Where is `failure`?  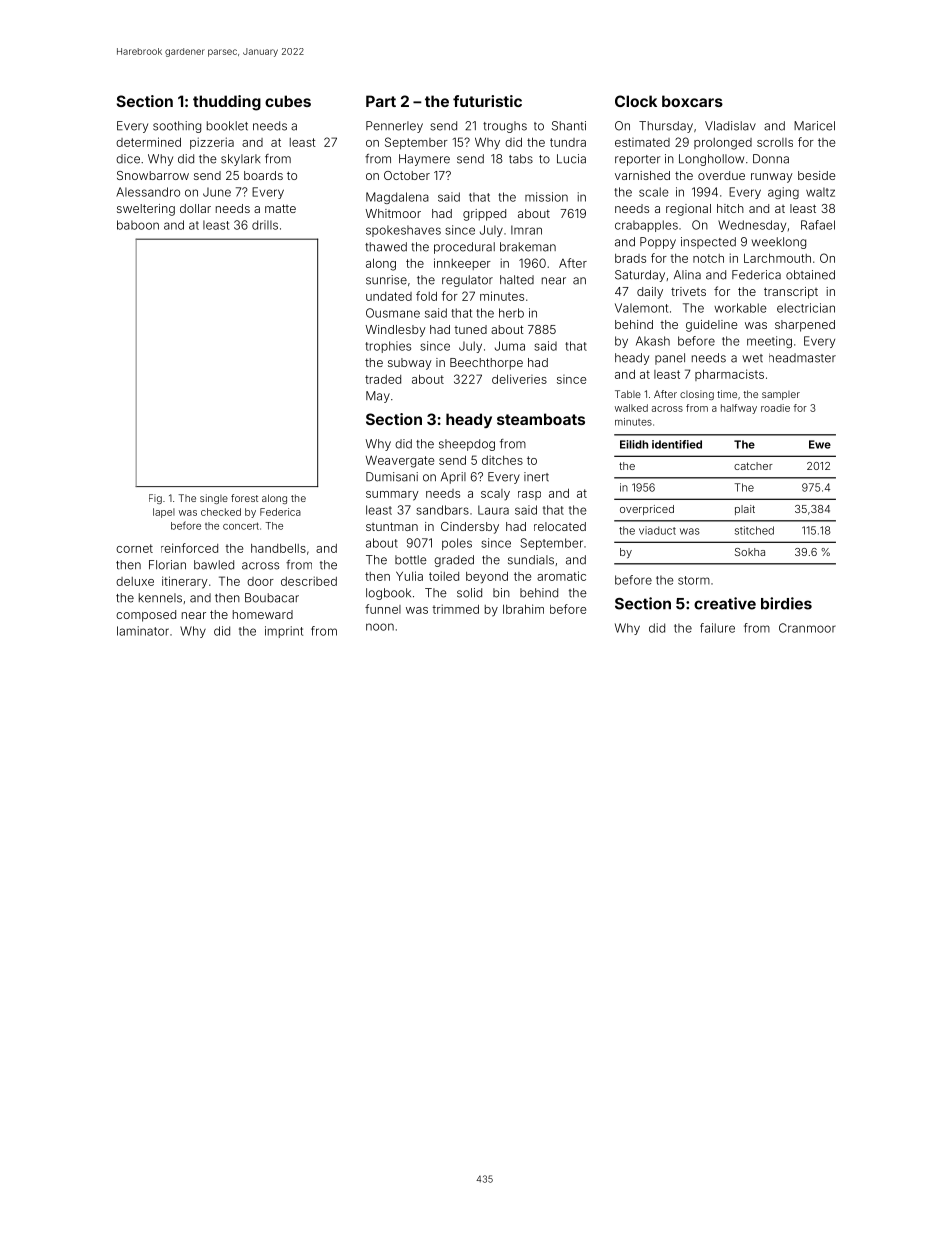
failure is located at coordinates (717, 628).
